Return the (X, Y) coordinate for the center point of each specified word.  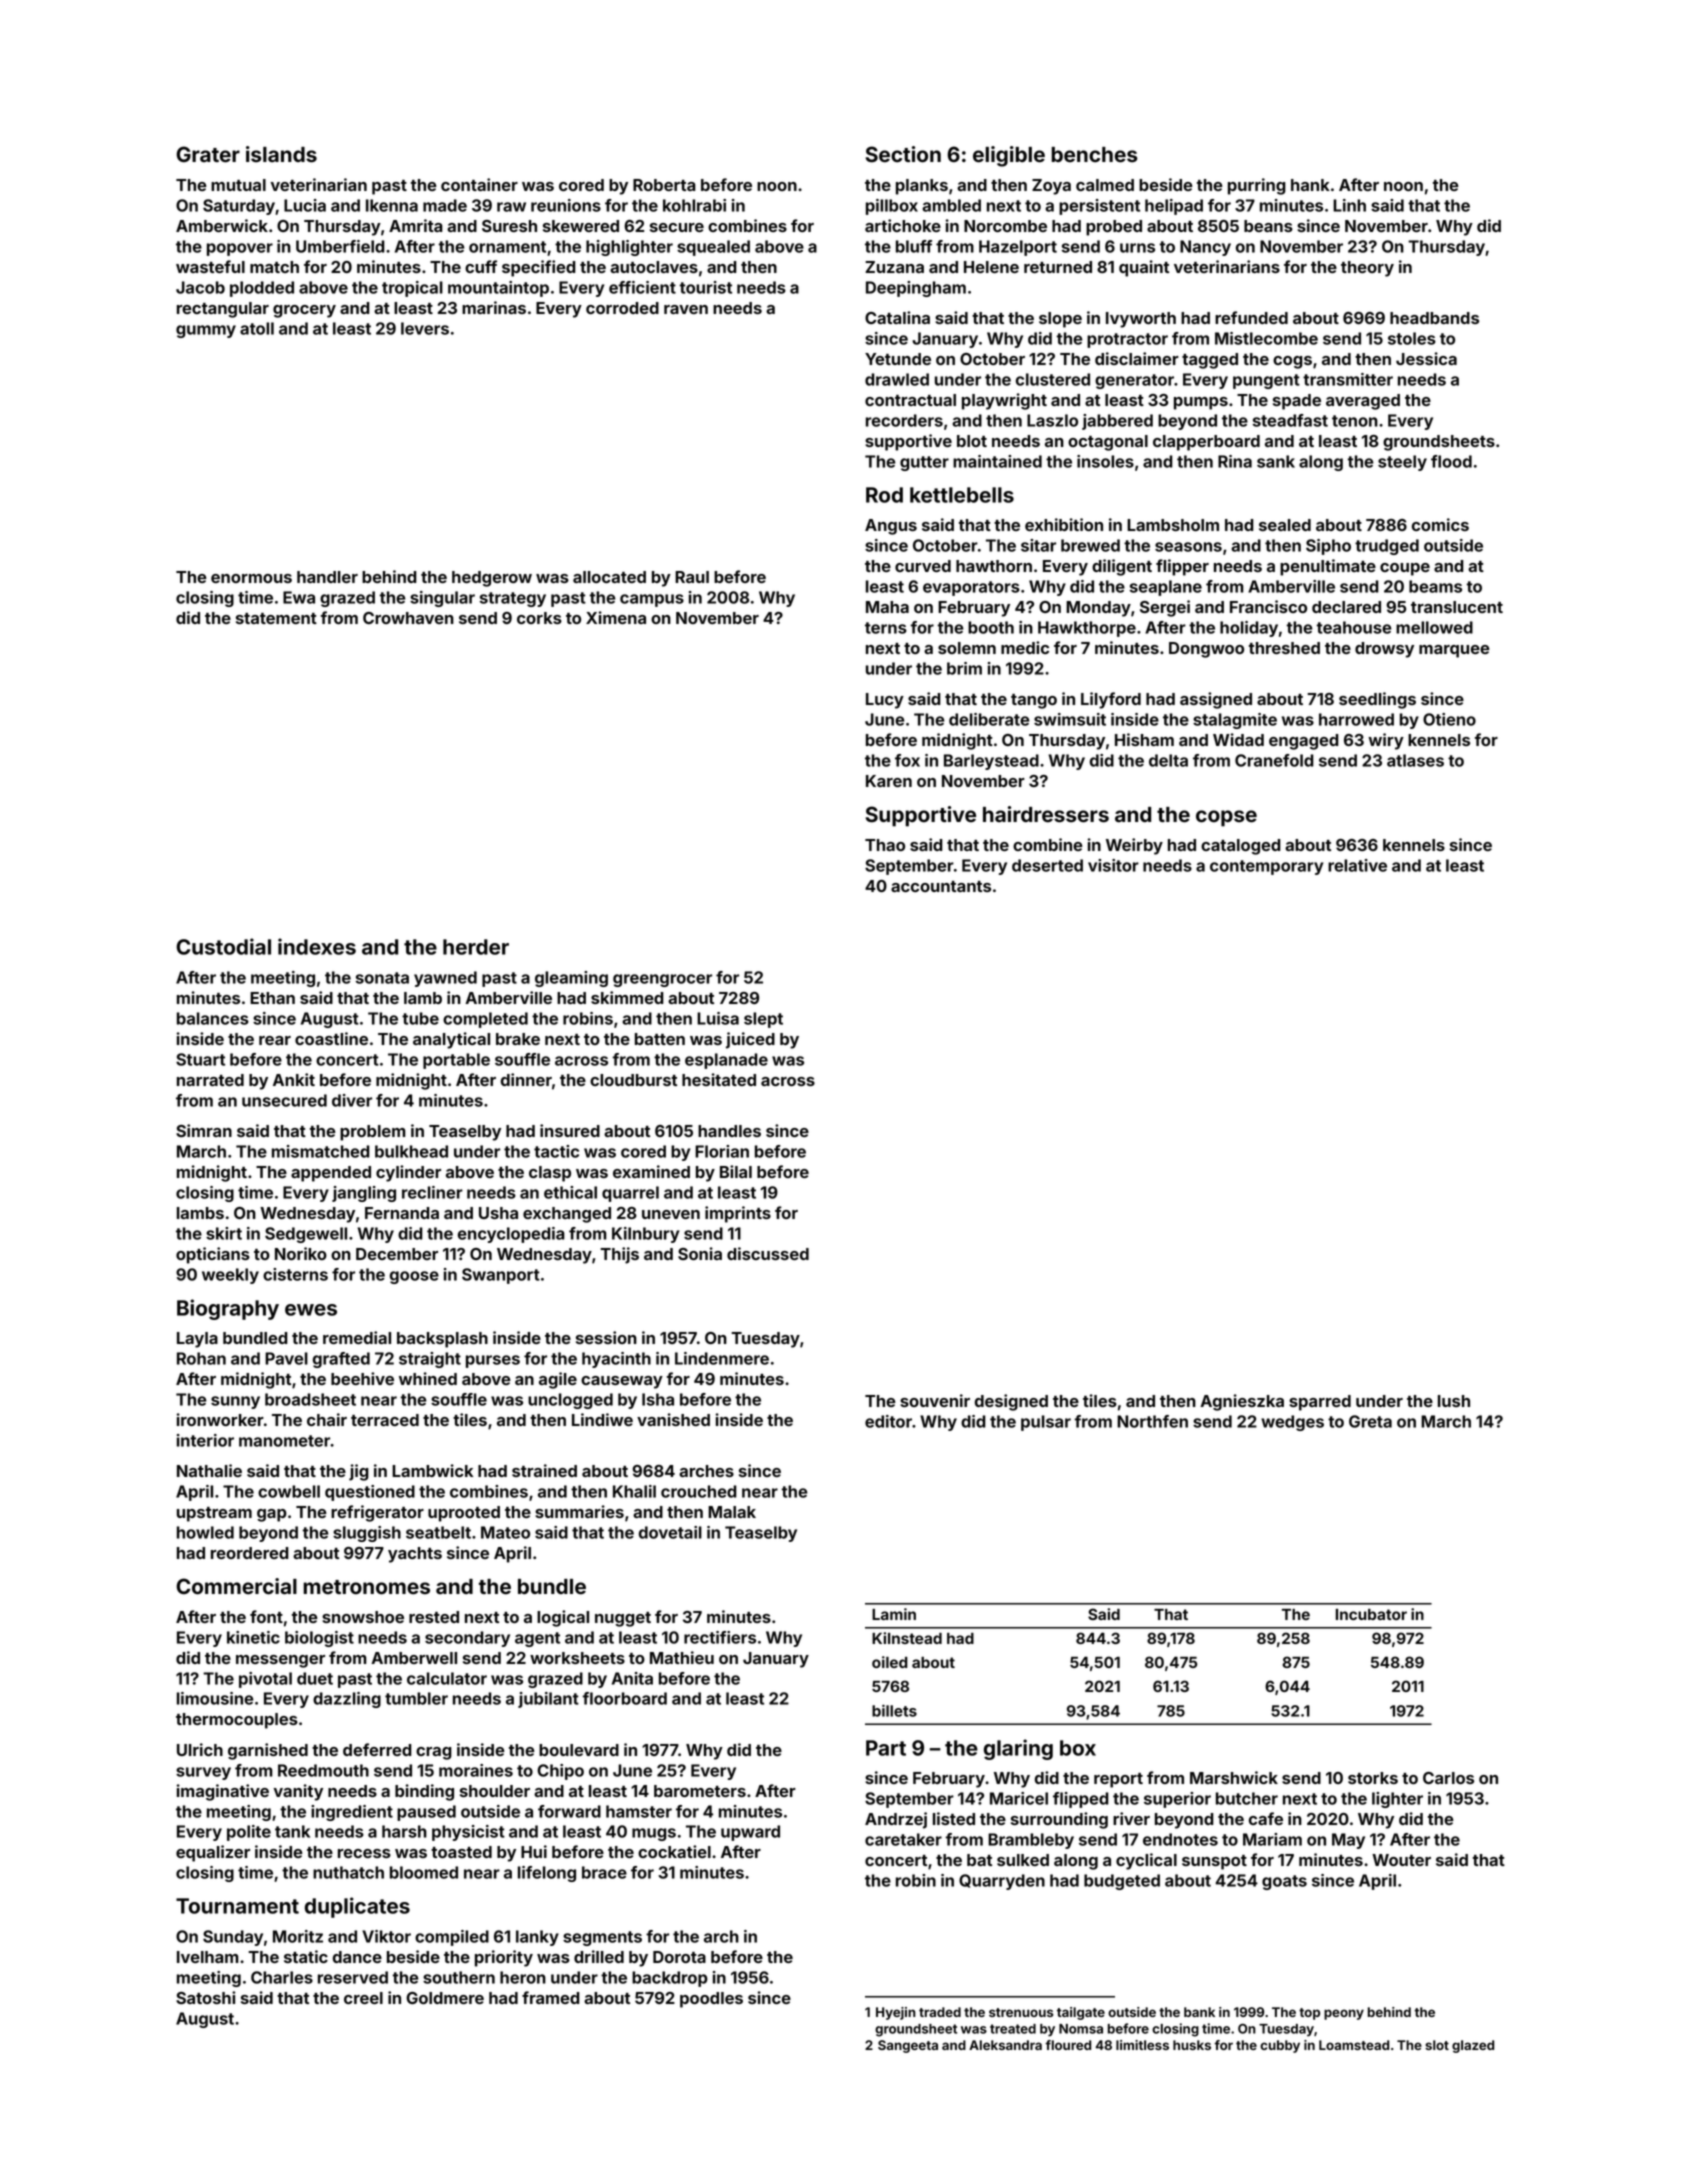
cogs (1292, 362)
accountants (941, 886)
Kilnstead (907, 1638)
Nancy (1205, 248)
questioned (370, 1493)
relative (1357, 865)
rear (275, 1040)
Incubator (1371, 1614)
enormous (251, 578)
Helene (991, 267)
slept (763, 1020)
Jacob (200, 287)
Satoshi (205, 1997)
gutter (924, 463)
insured (570, 1130)
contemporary (1266, 867)
